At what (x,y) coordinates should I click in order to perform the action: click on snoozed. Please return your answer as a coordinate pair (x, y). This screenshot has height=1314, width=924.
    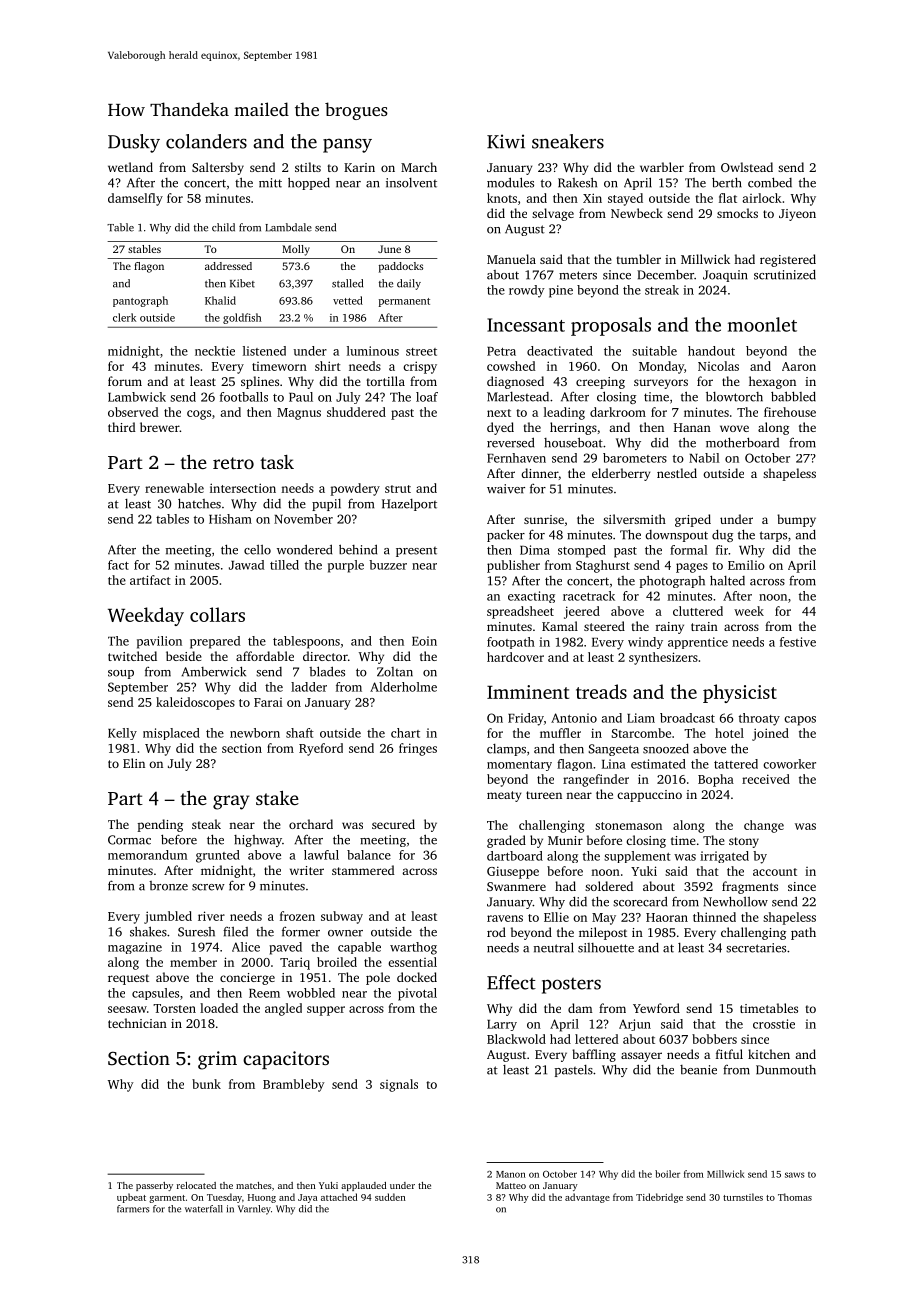
    Looking at the image, I should click on (666, 748).
